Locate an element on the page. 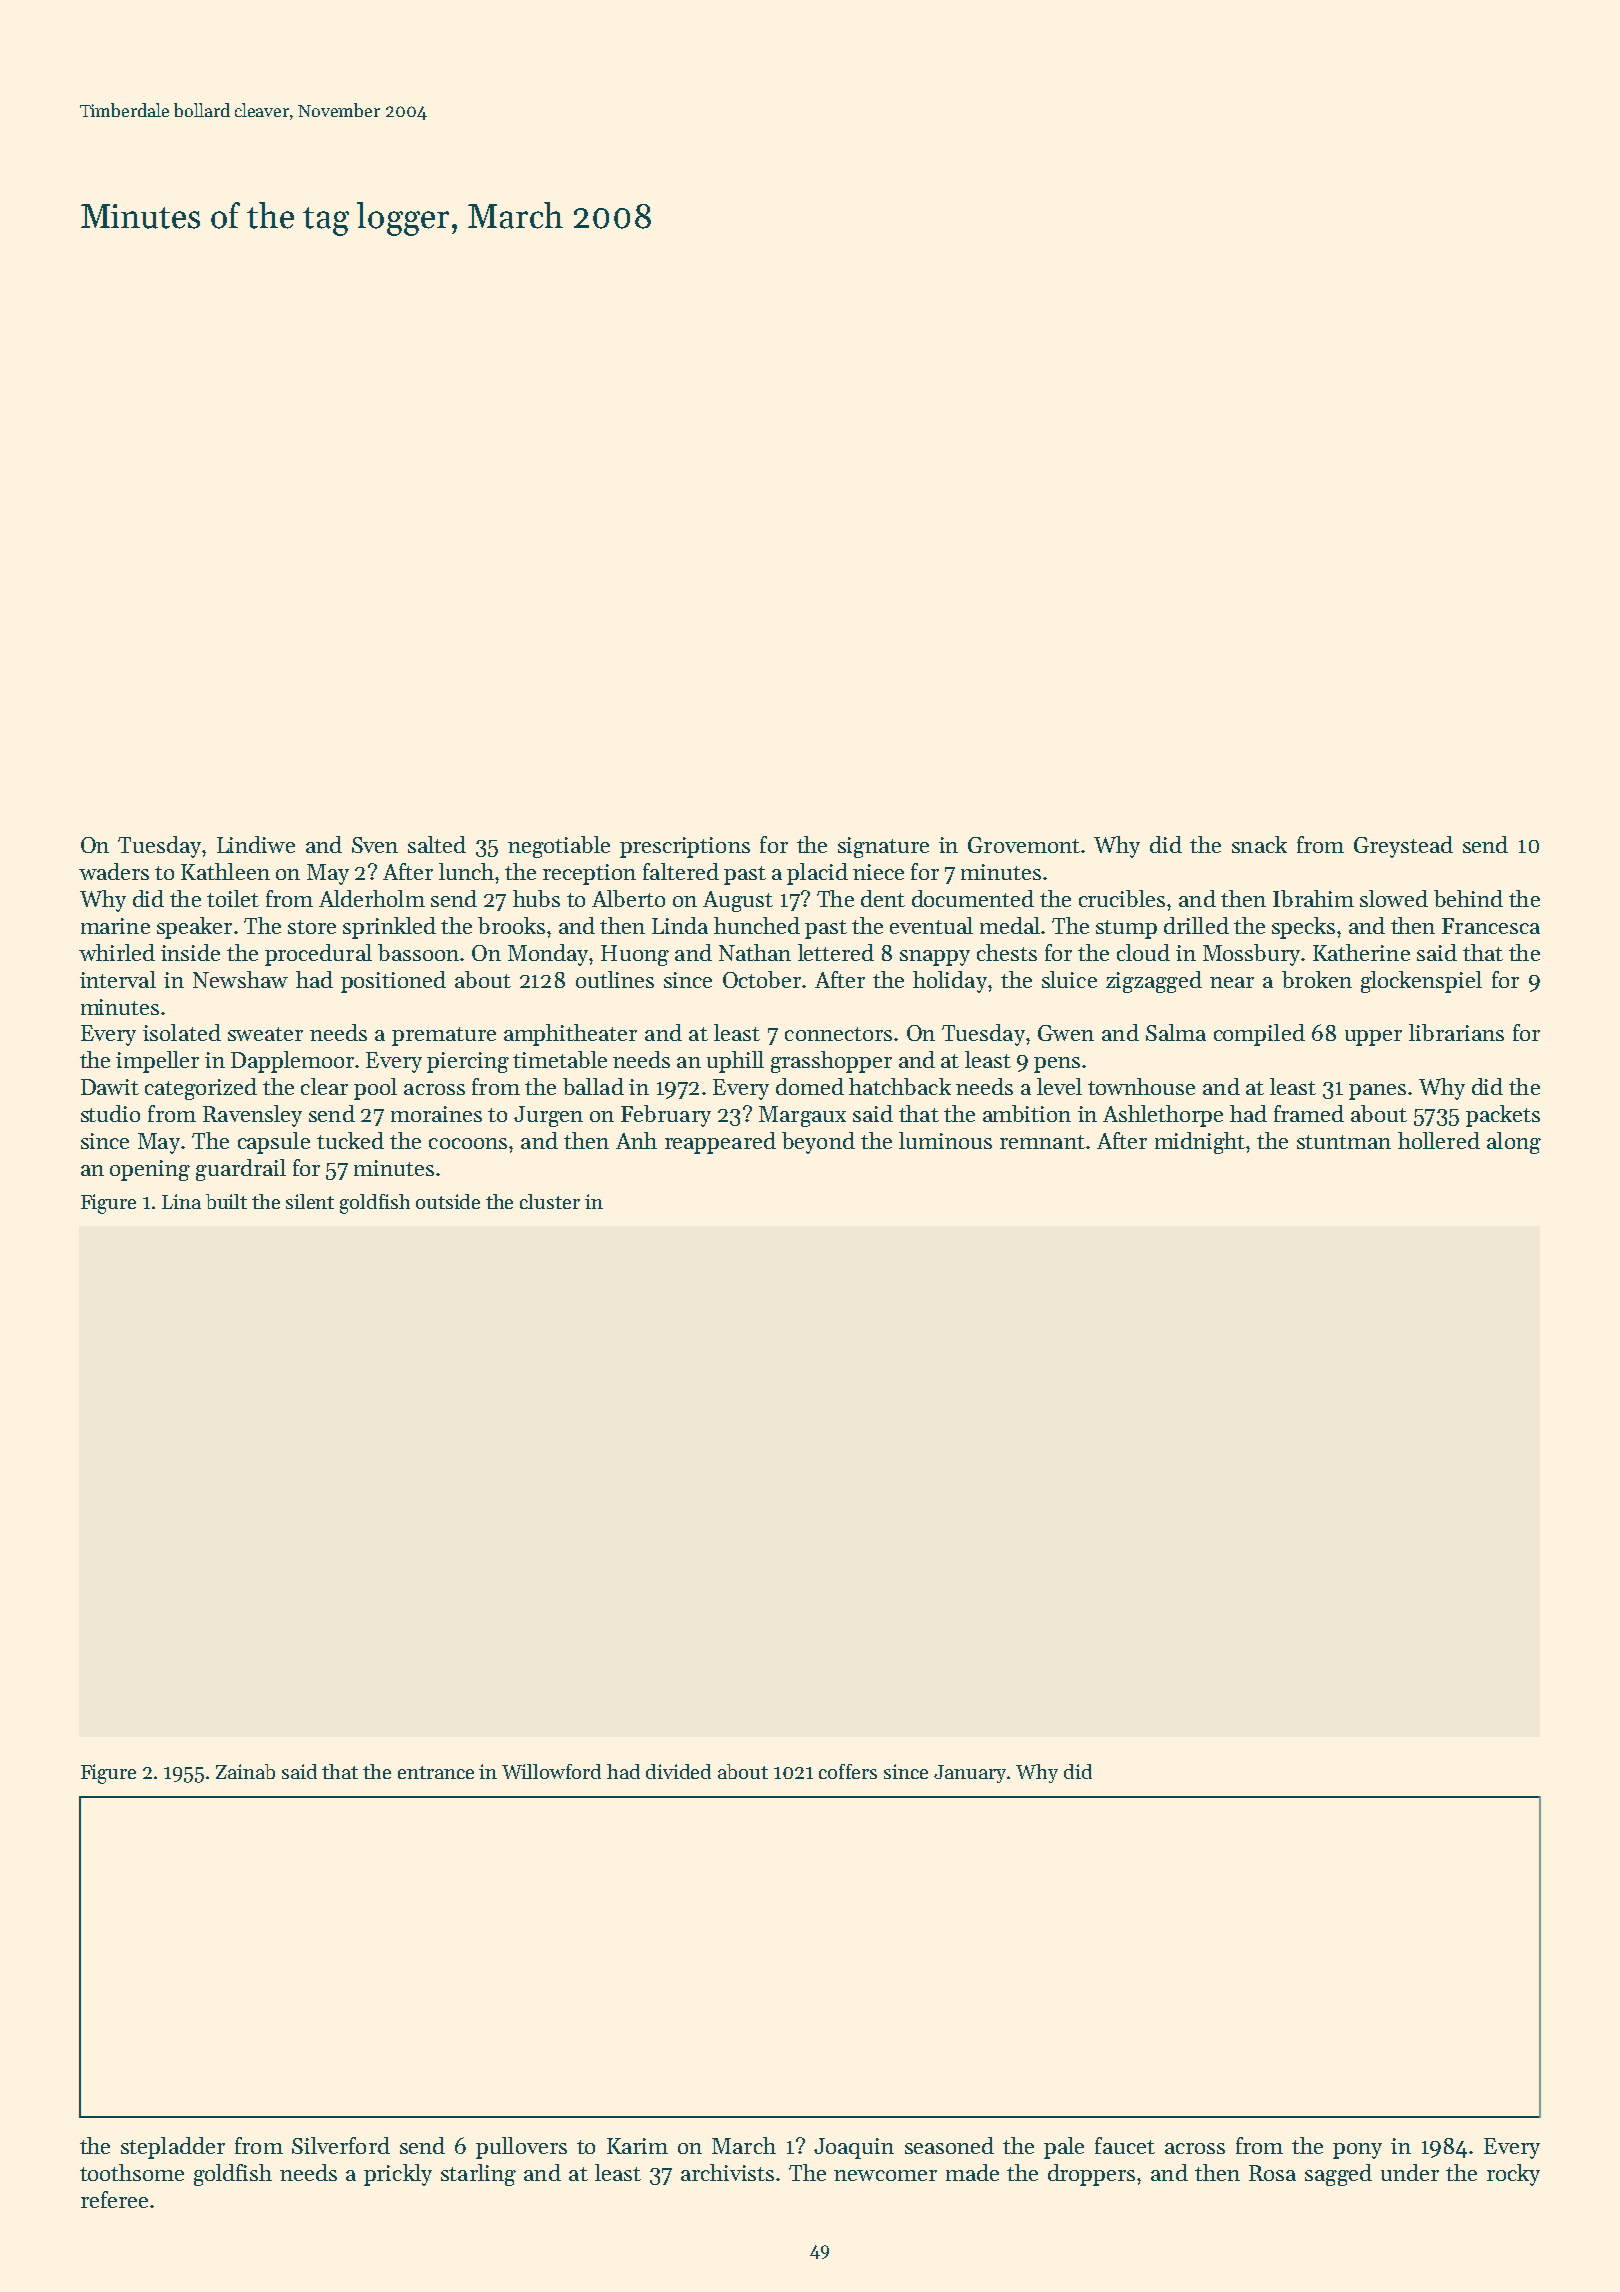 Image resolution: width=1620 pixels, height=2292 pixels. rocky is located at coordinates (1513, 2175).
